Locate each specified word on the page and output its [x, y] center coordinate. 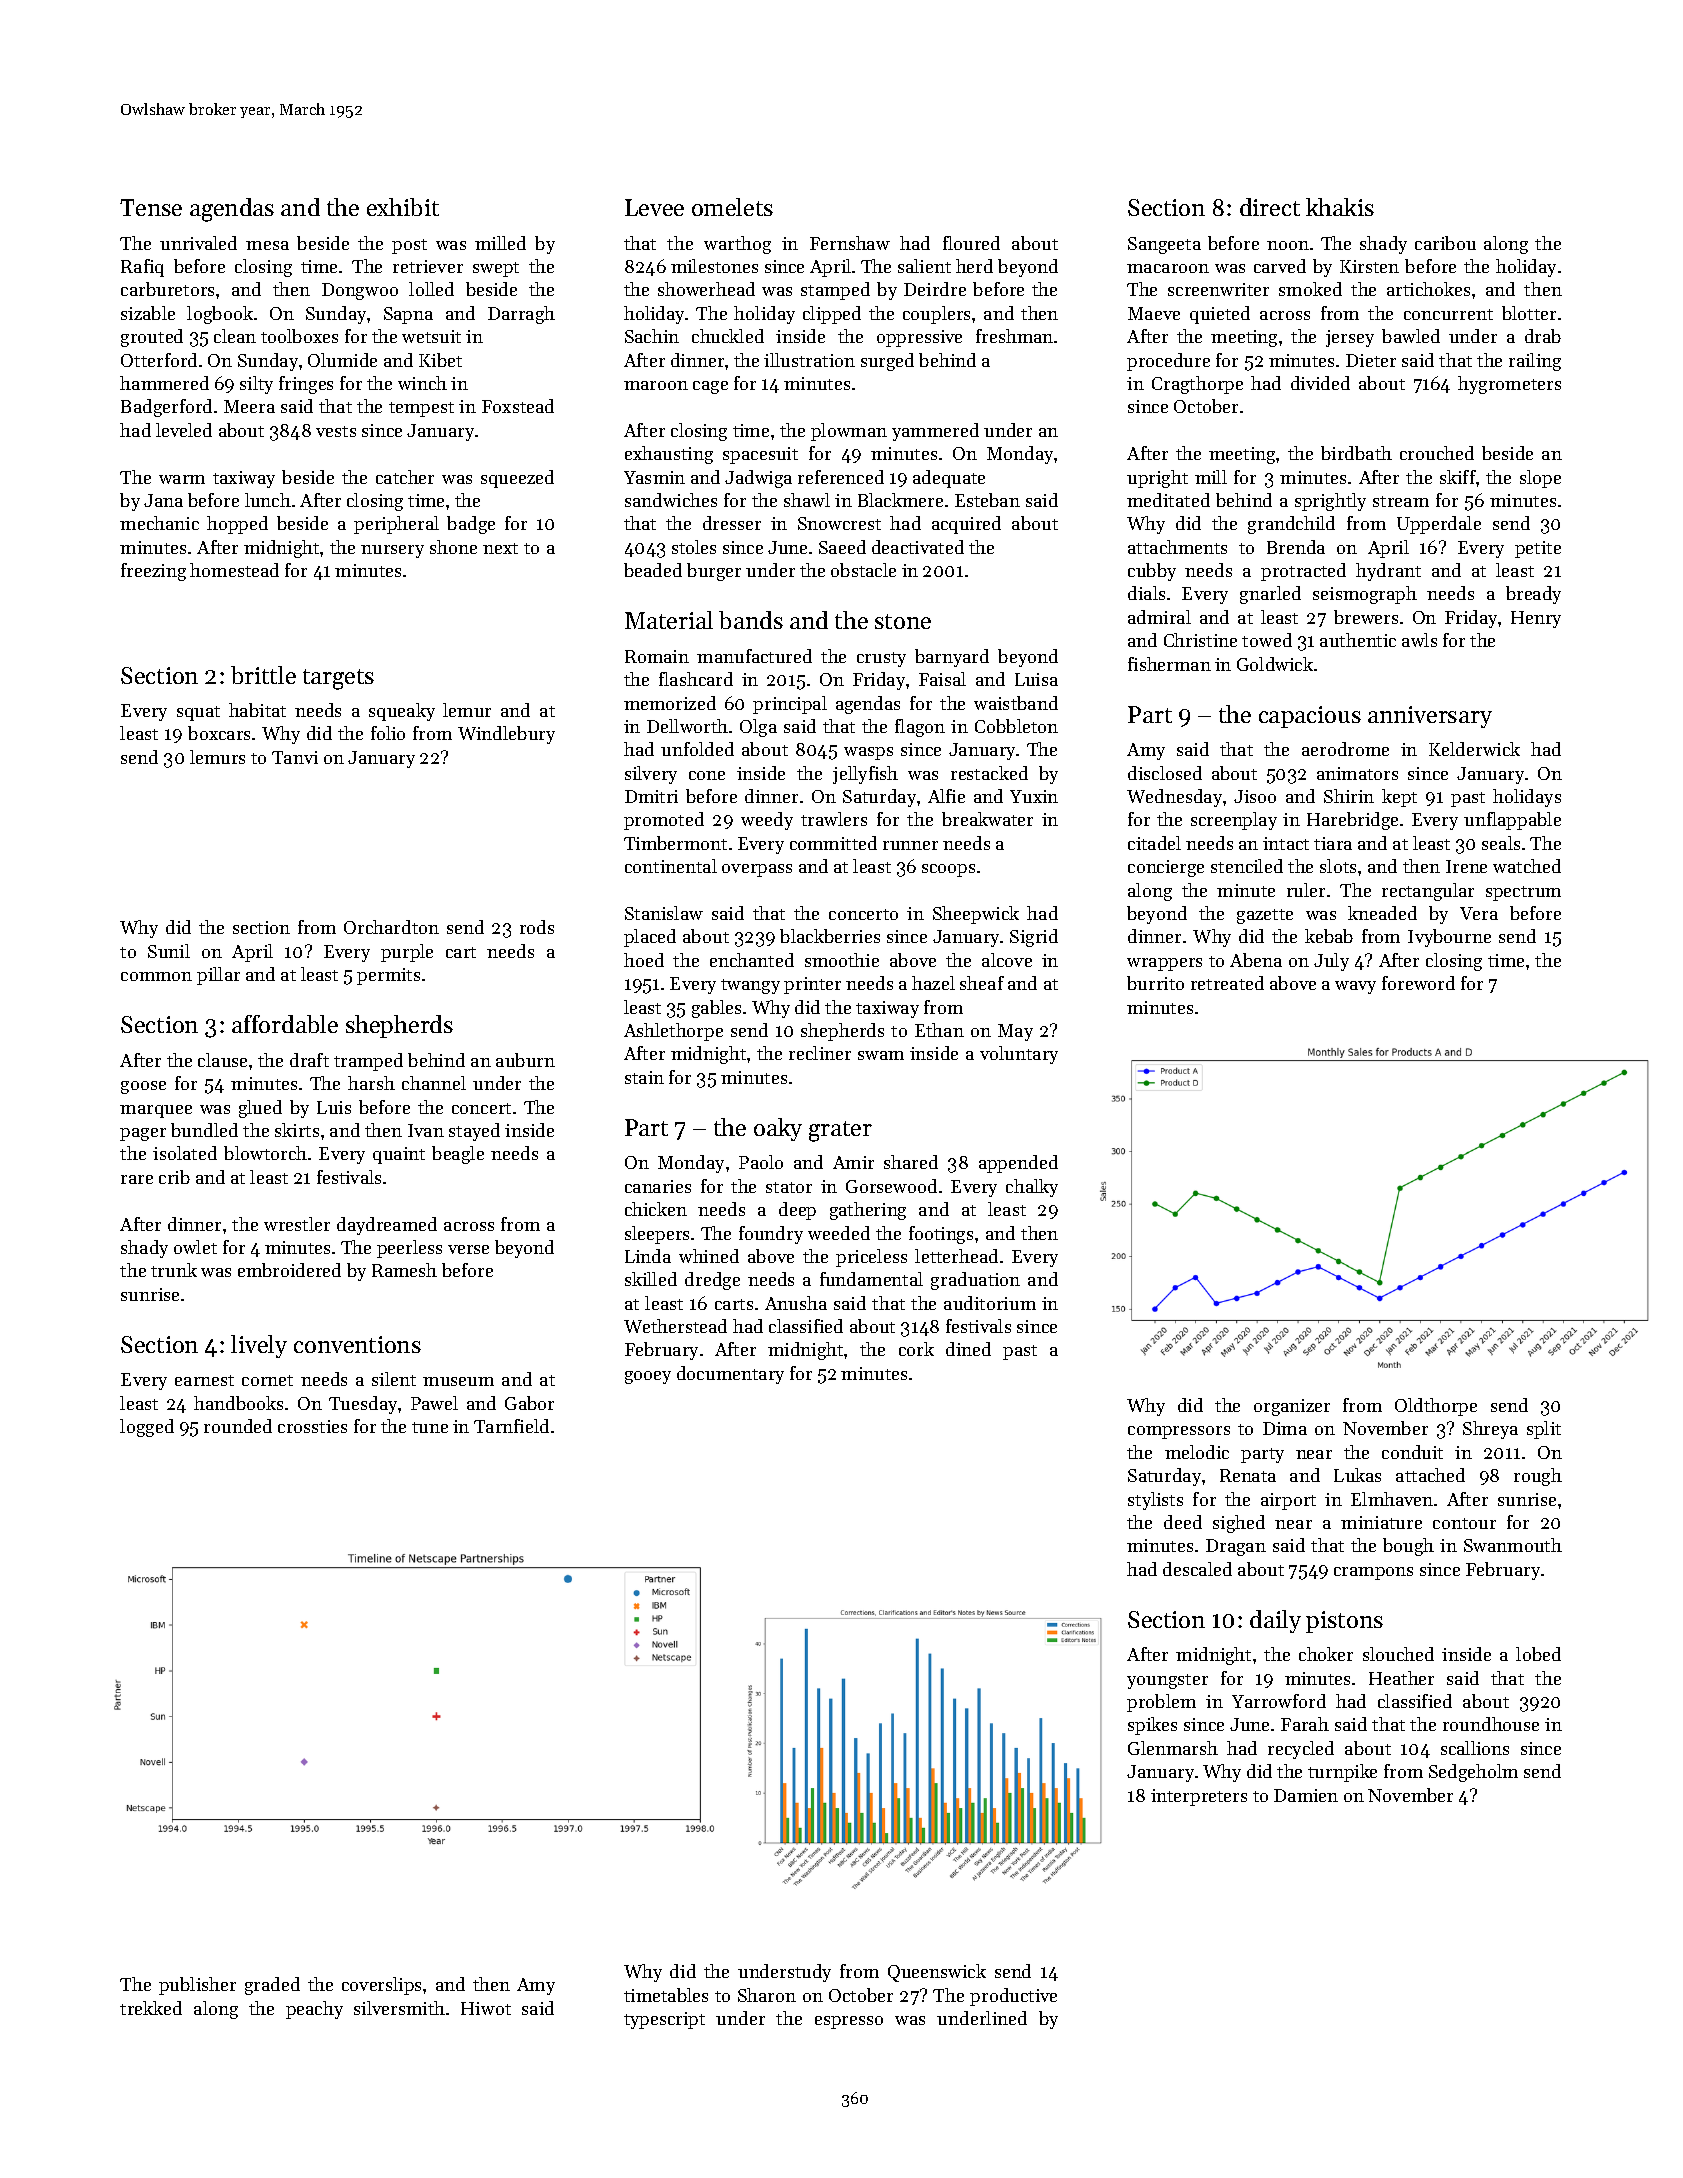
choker [1326, 1654]
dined [968, 1349]
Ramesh [404, 1270]
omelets [732, 207]
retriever [428, 266]
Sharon [767, 1995]
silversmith [399, 2008]
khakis [1340, 207]
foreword [1418, 983]
